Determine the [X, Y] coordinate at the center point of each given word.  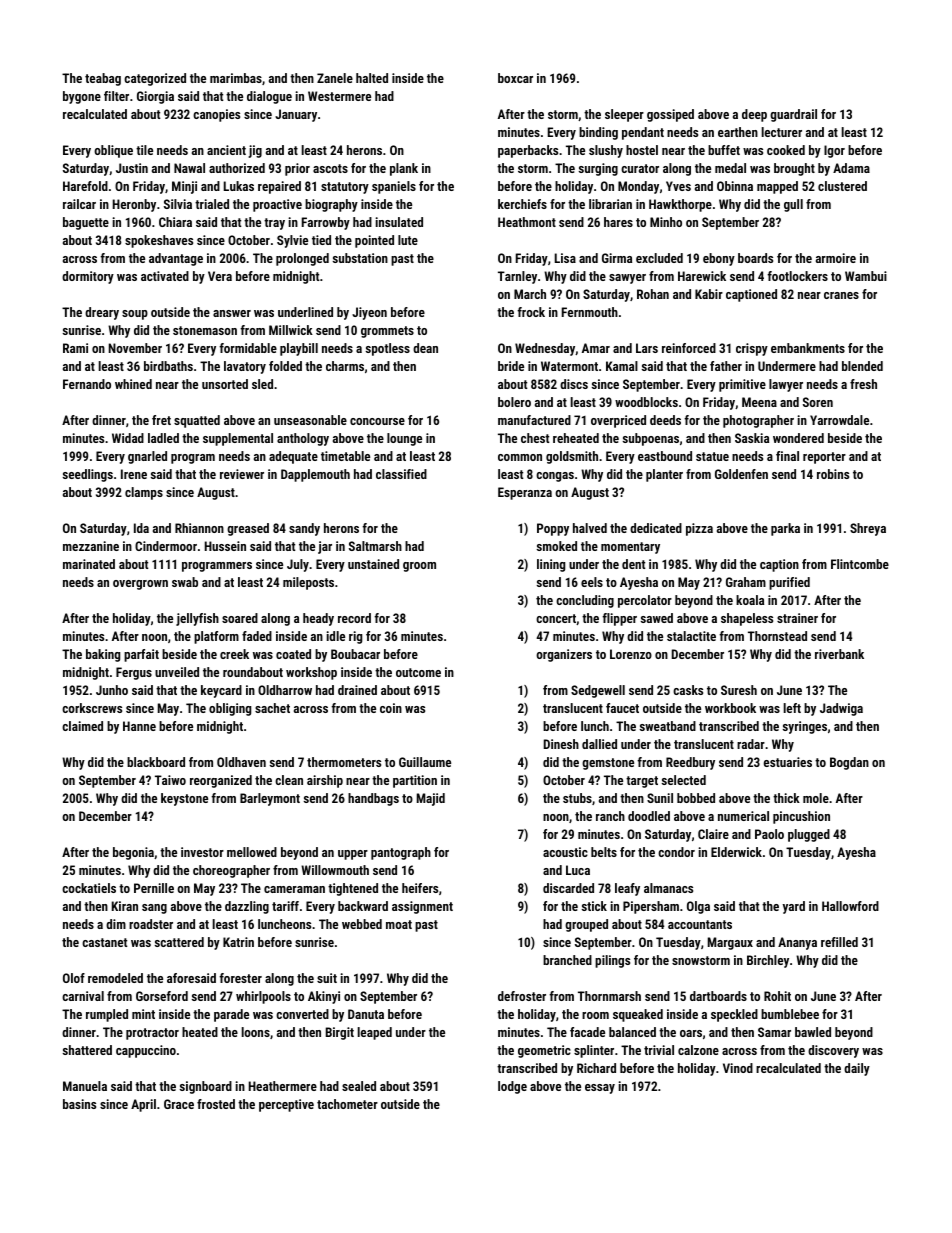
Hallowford [850, 906]
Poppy [553, 529]
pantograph [401, 853]
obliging [230, 709]
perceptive [286, 1105]
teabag [103, 79]
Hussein [225, 546]
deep [754, 115]
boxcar [515, 78]
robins [833, 474]
